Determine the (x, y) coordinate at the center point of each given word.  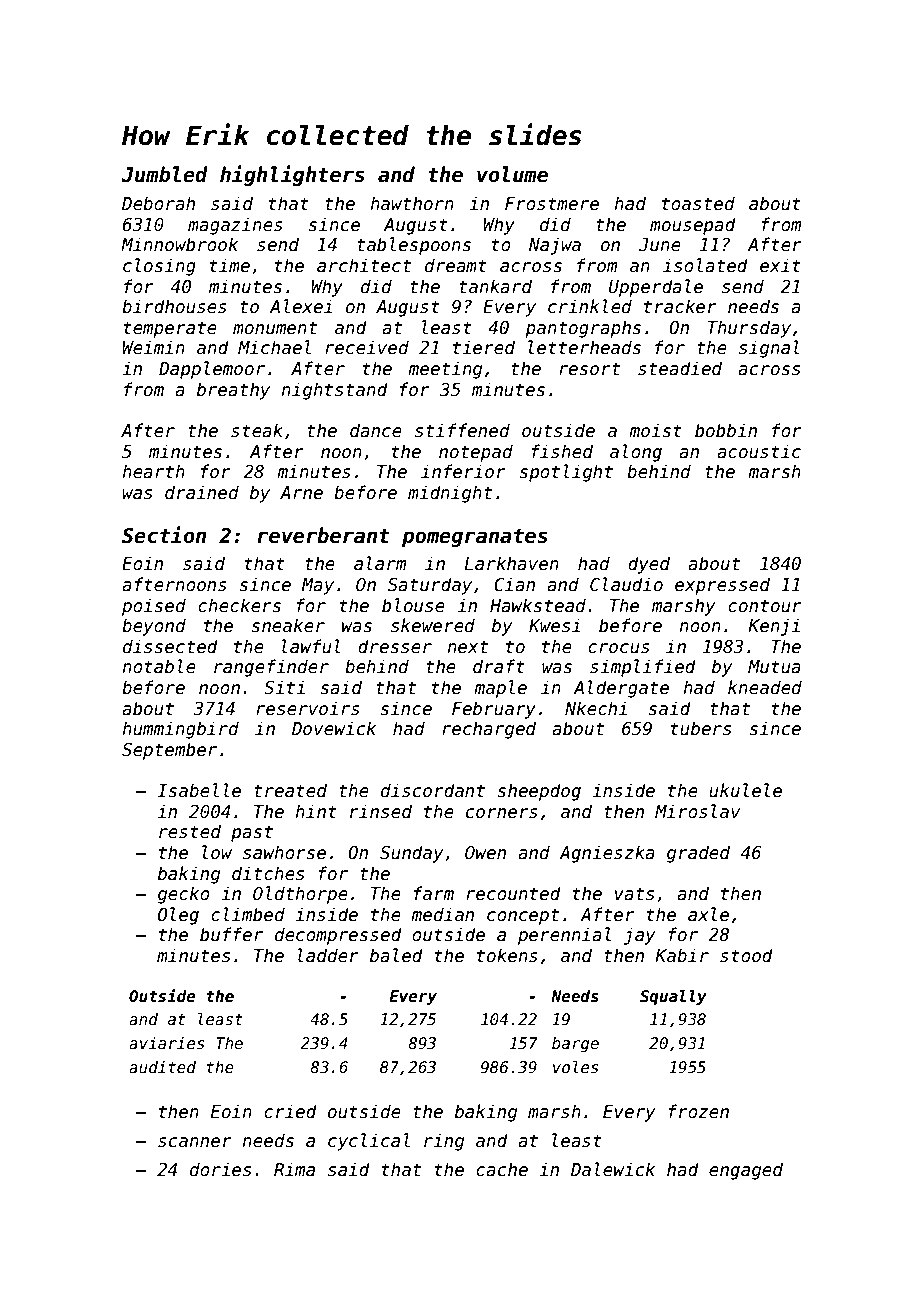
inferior (463, 471)
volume (512, 174)
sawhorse (284, 852)
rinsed (381, 811)
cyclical (369, 1142)
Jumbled (165, 174)
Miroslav (697, 811)
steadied (680, 368)
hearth (153, 471)
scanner (195, 1142)
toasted (698, 203)
